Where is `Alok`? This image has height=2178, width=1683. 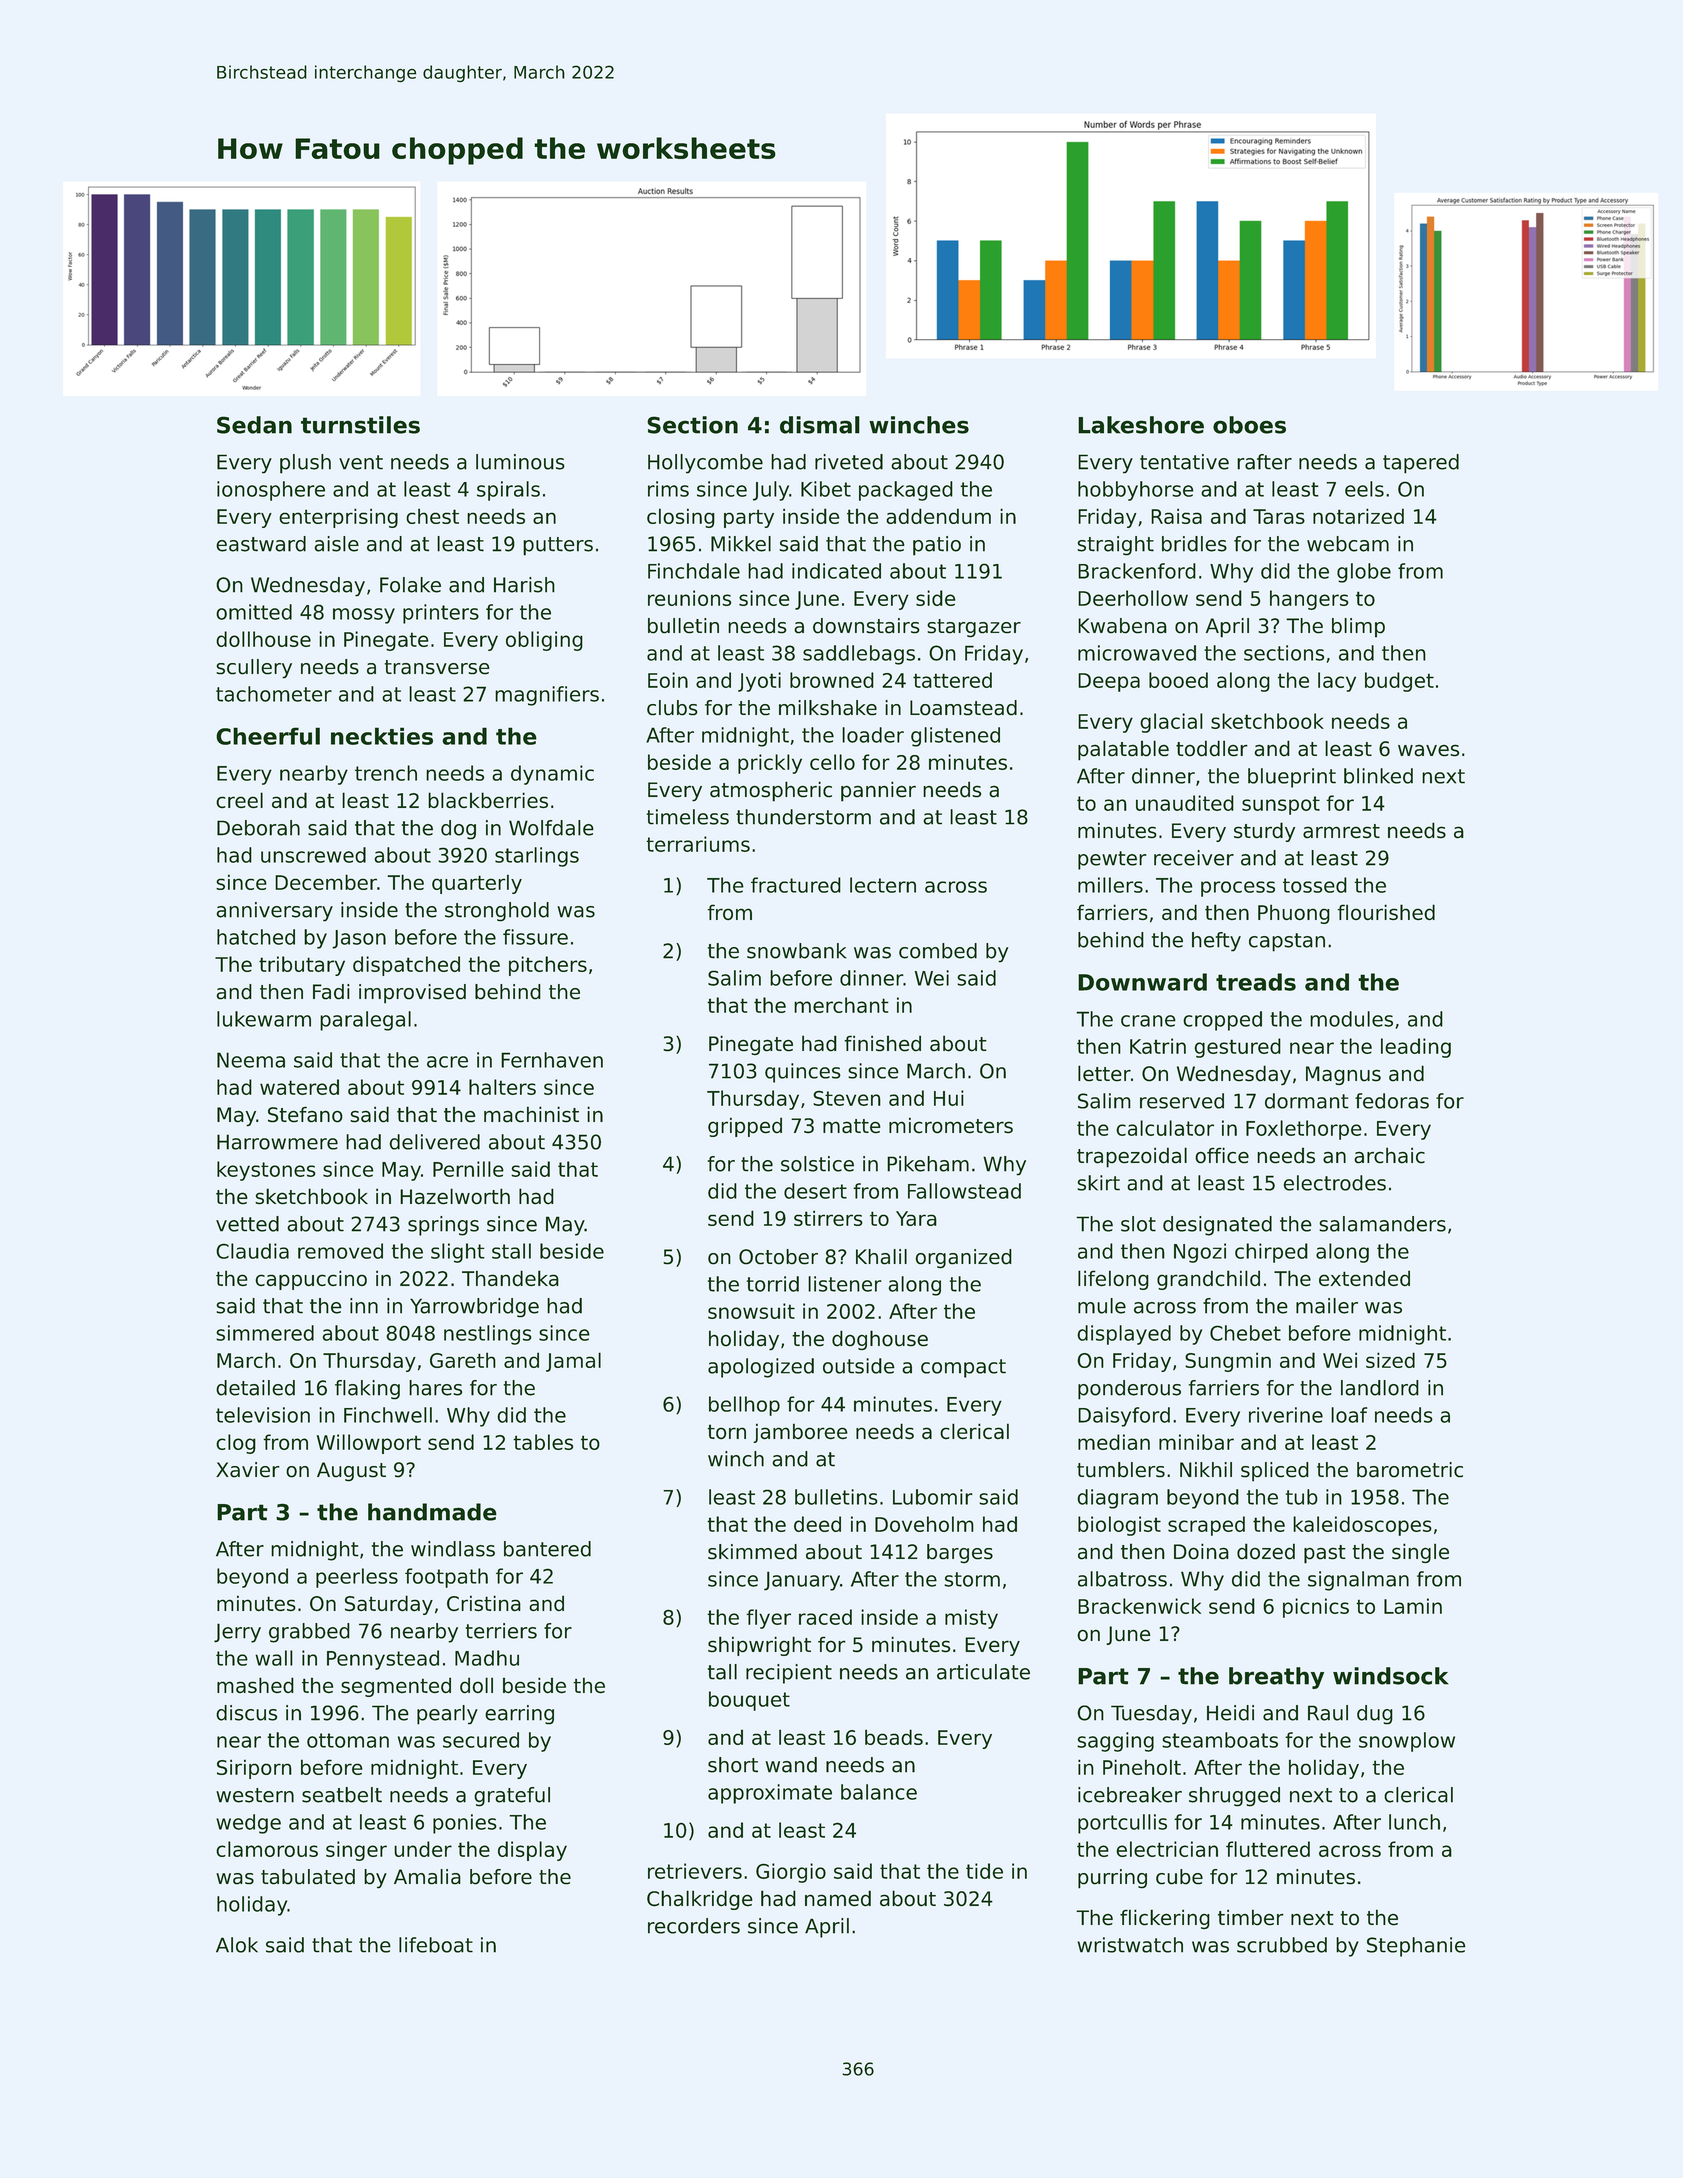 Alok is located at coordinates (237, 1945).
